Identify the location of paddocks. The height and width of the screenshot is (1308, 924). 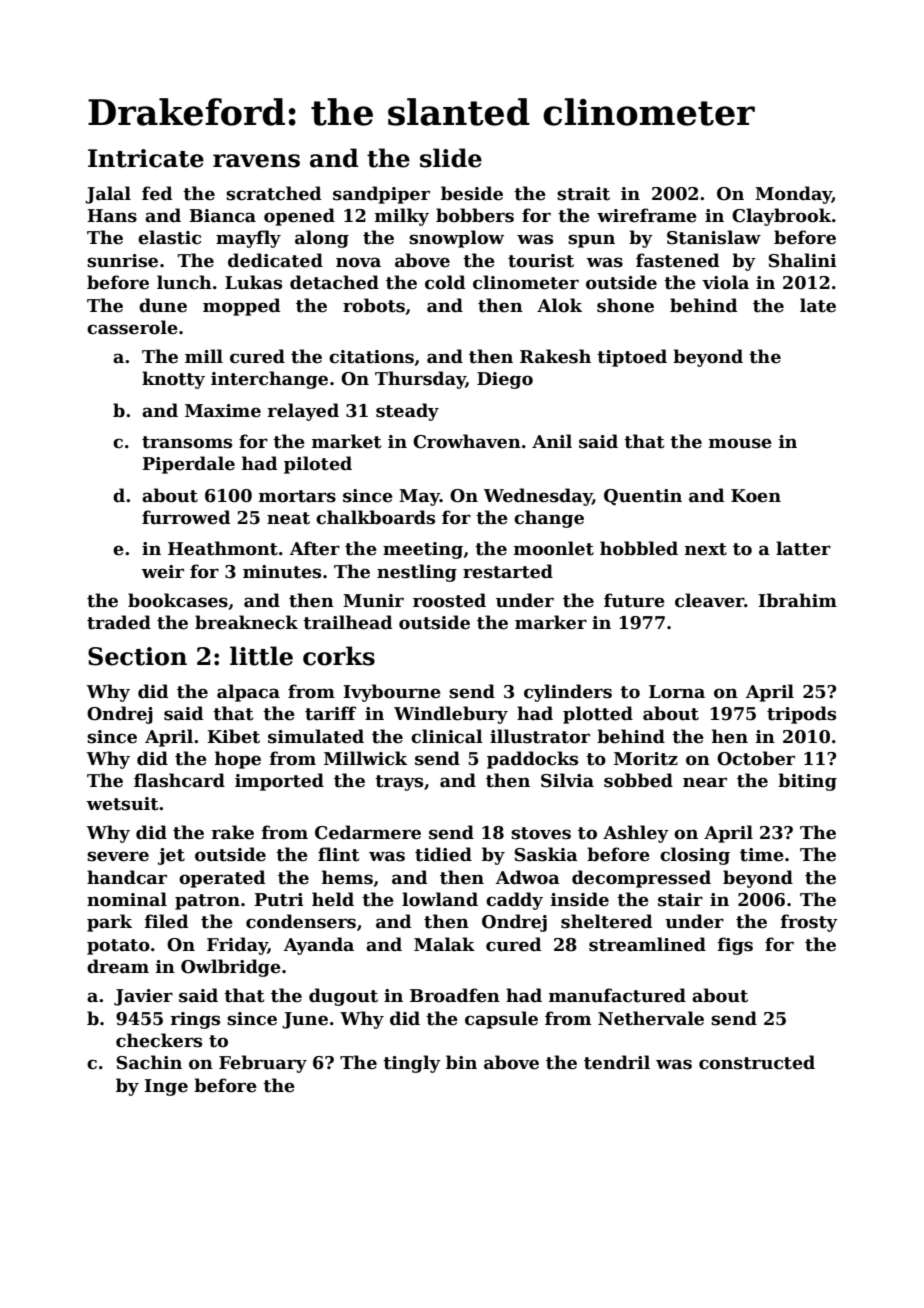
(532, 760).
